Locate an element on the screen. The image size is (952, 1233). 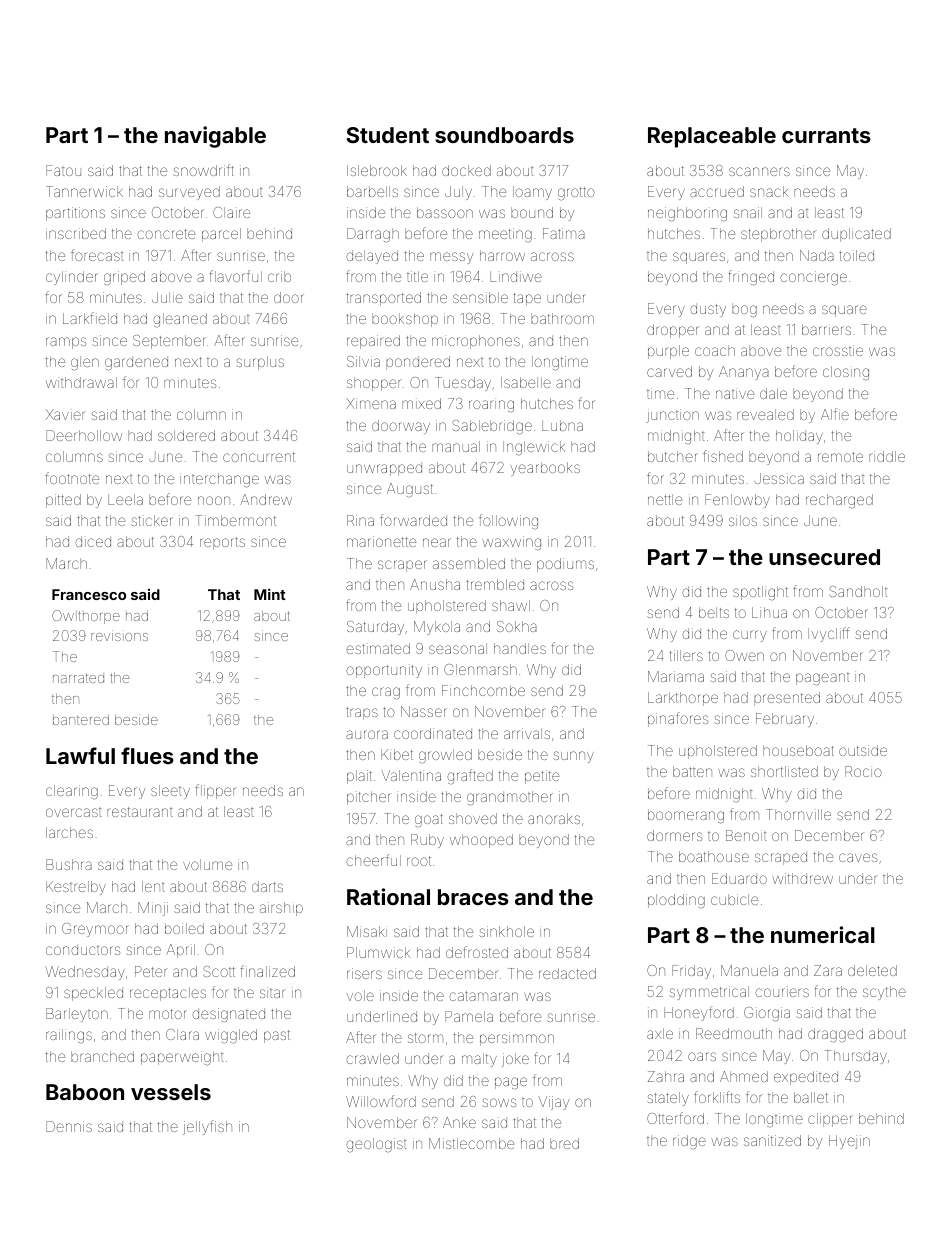
railings is located at coordinates (69, 1036).
